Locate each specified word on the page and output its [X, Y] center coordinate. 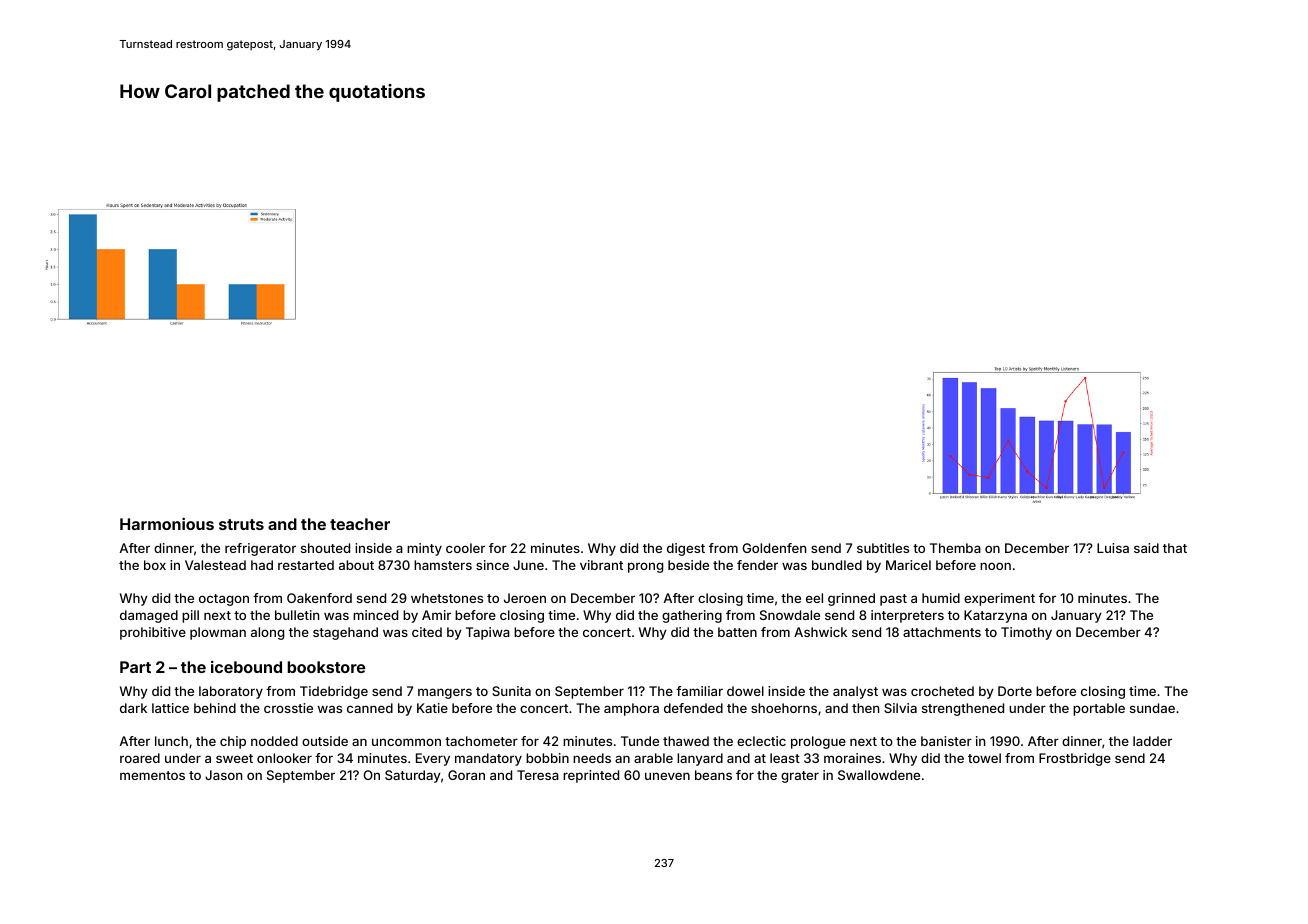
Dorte [1015, 691]
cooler [465, 548]
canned [370, 708]
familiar [699, 691]
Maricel [908, 565]
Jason [223, 775]
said [1146, 548]
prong [645, 567]
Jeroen [525, 598]
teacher [360, 524]
